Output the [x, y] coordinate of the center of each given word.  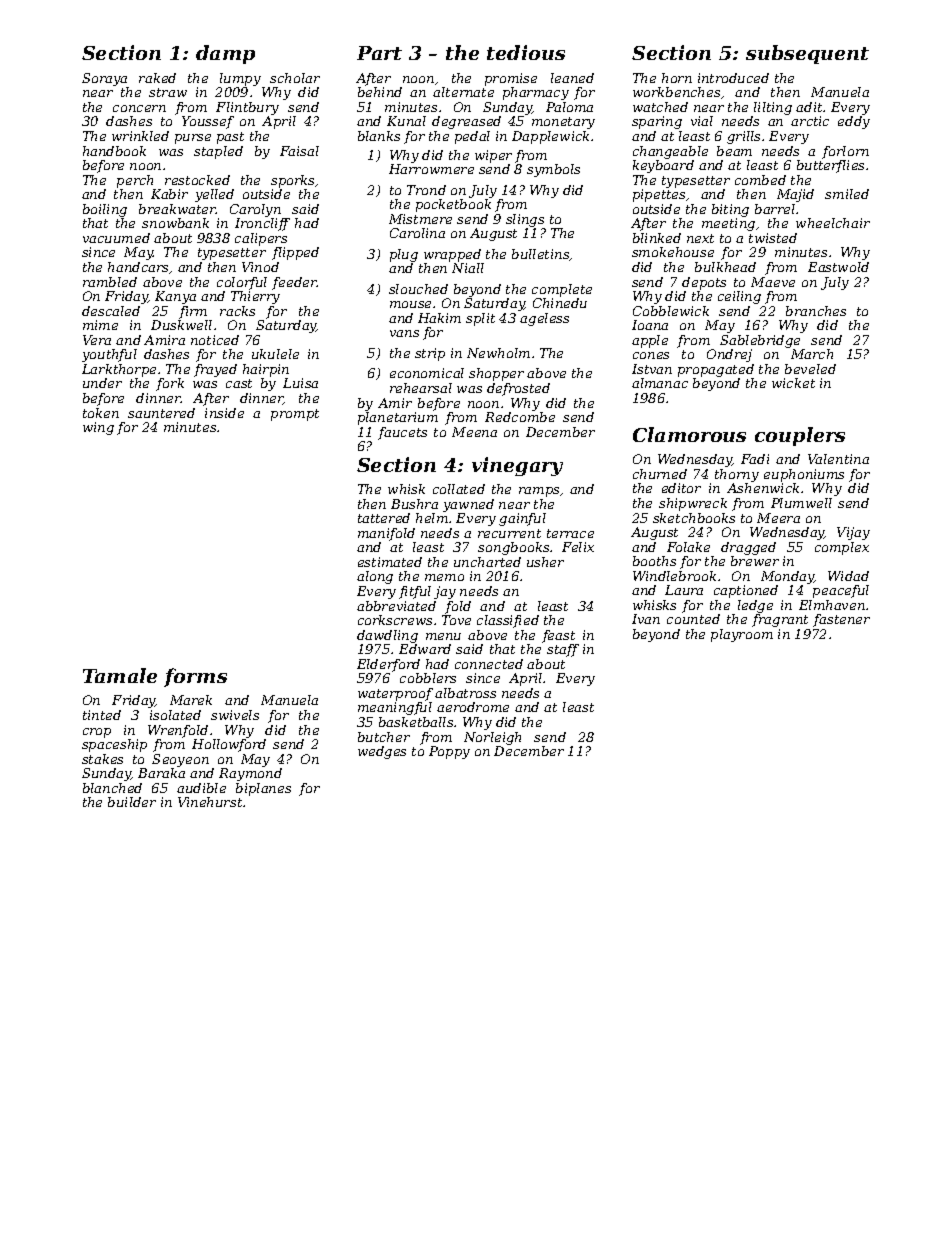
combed [760, 180]
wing [98, 428]
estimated [390, 562]
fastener [841, 620]
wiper [493, 156]
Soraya [104, 79]
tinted [102, 715]
